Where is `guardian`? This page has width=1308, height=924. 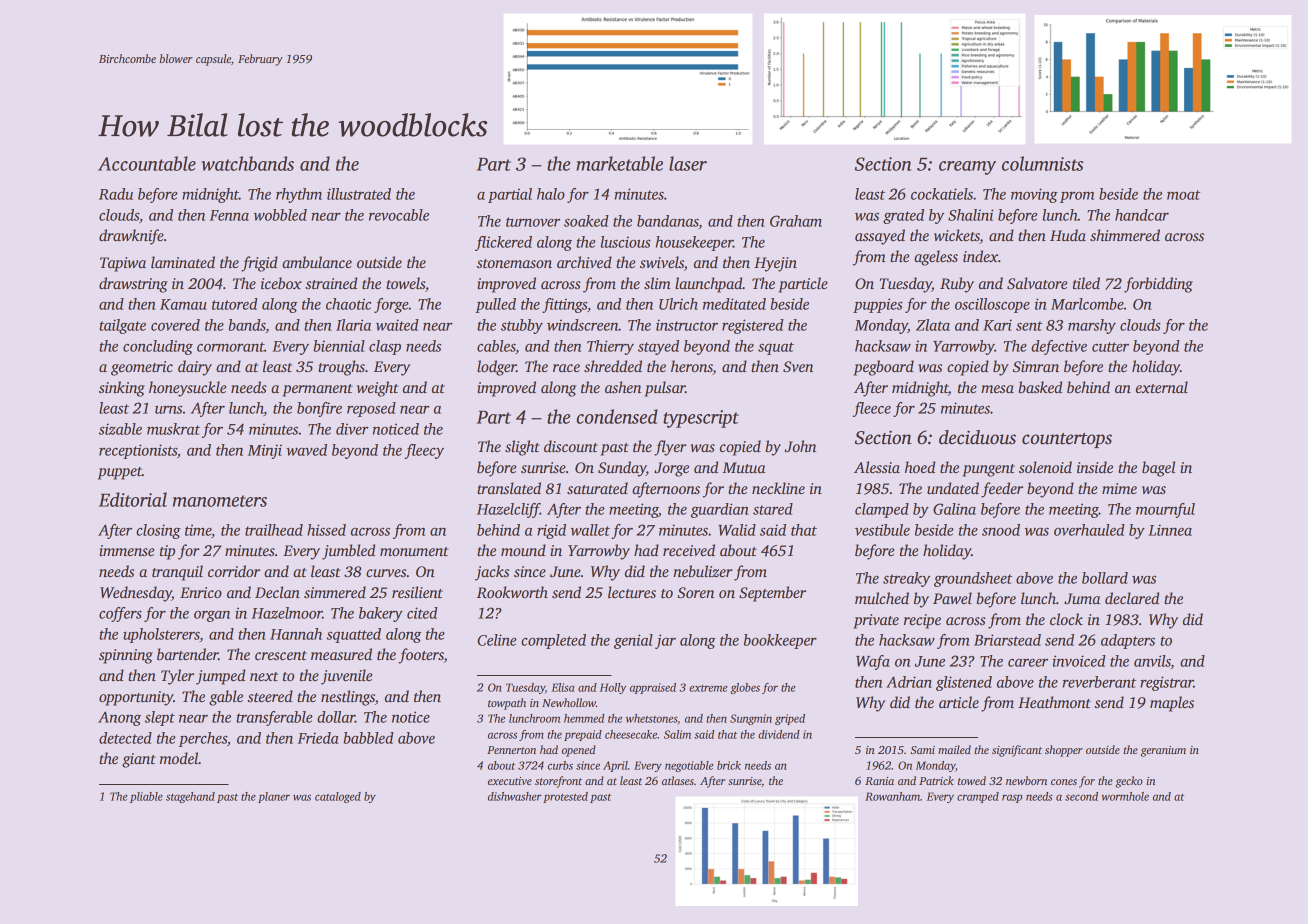 guardian is located at coordinates (719, 510).
